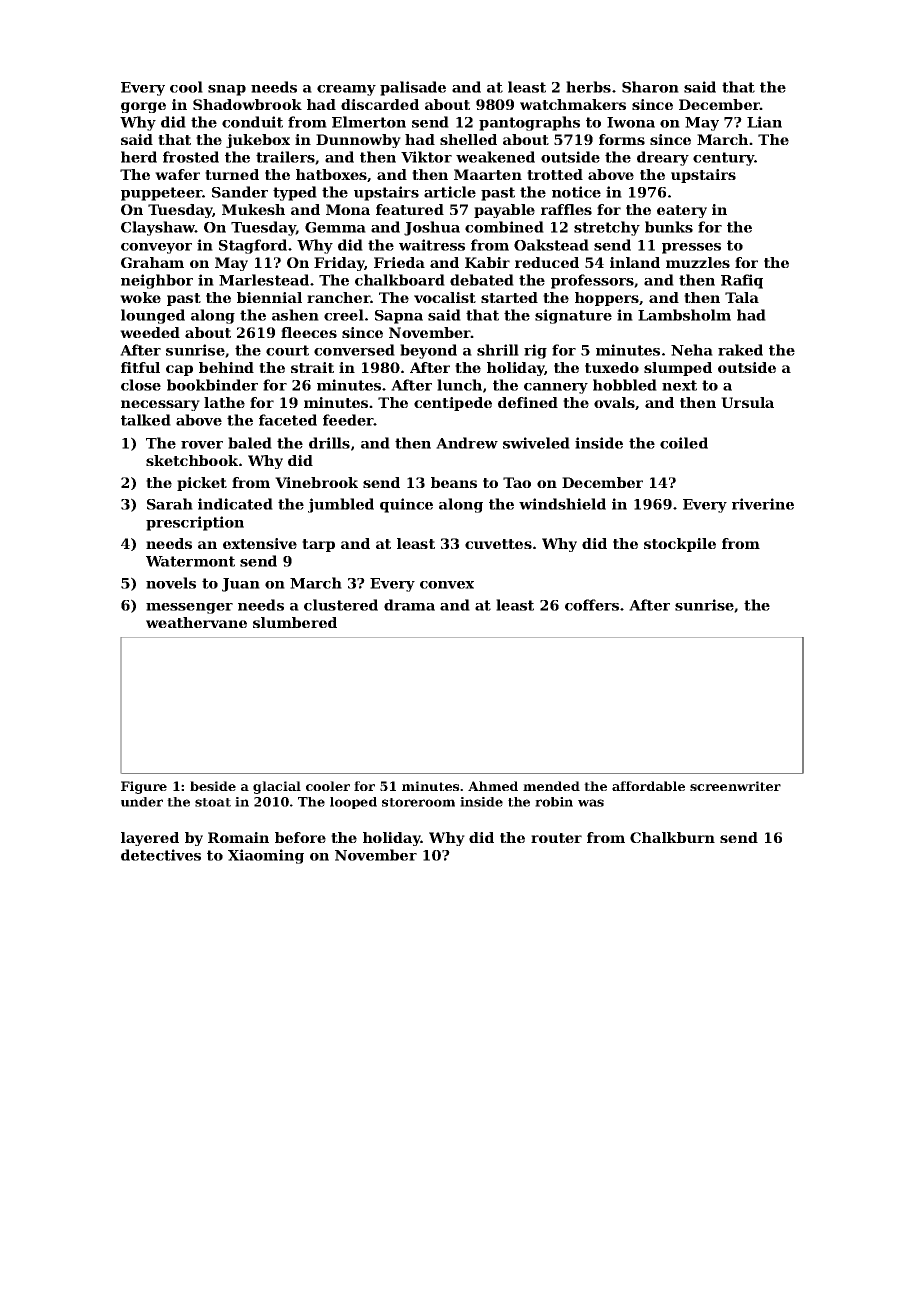 The image size is (924, 1308). What do you see at coordinates (346, 90) in the screenshot?
I see `creamy` at bounding box center [346, 90].
